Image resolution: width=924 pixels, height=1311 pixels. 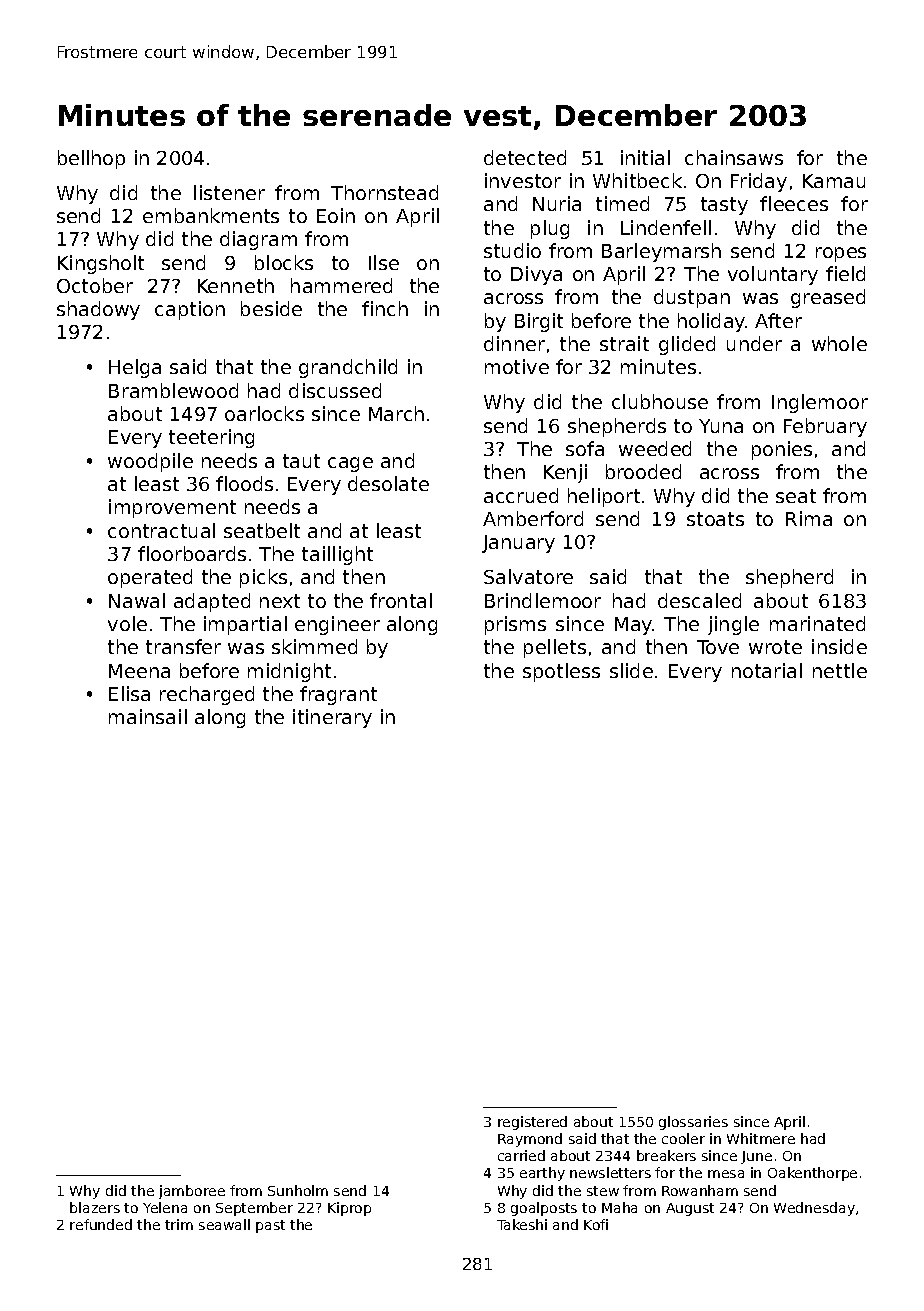 I want to click on spotless, so click(x=561, y=672).
